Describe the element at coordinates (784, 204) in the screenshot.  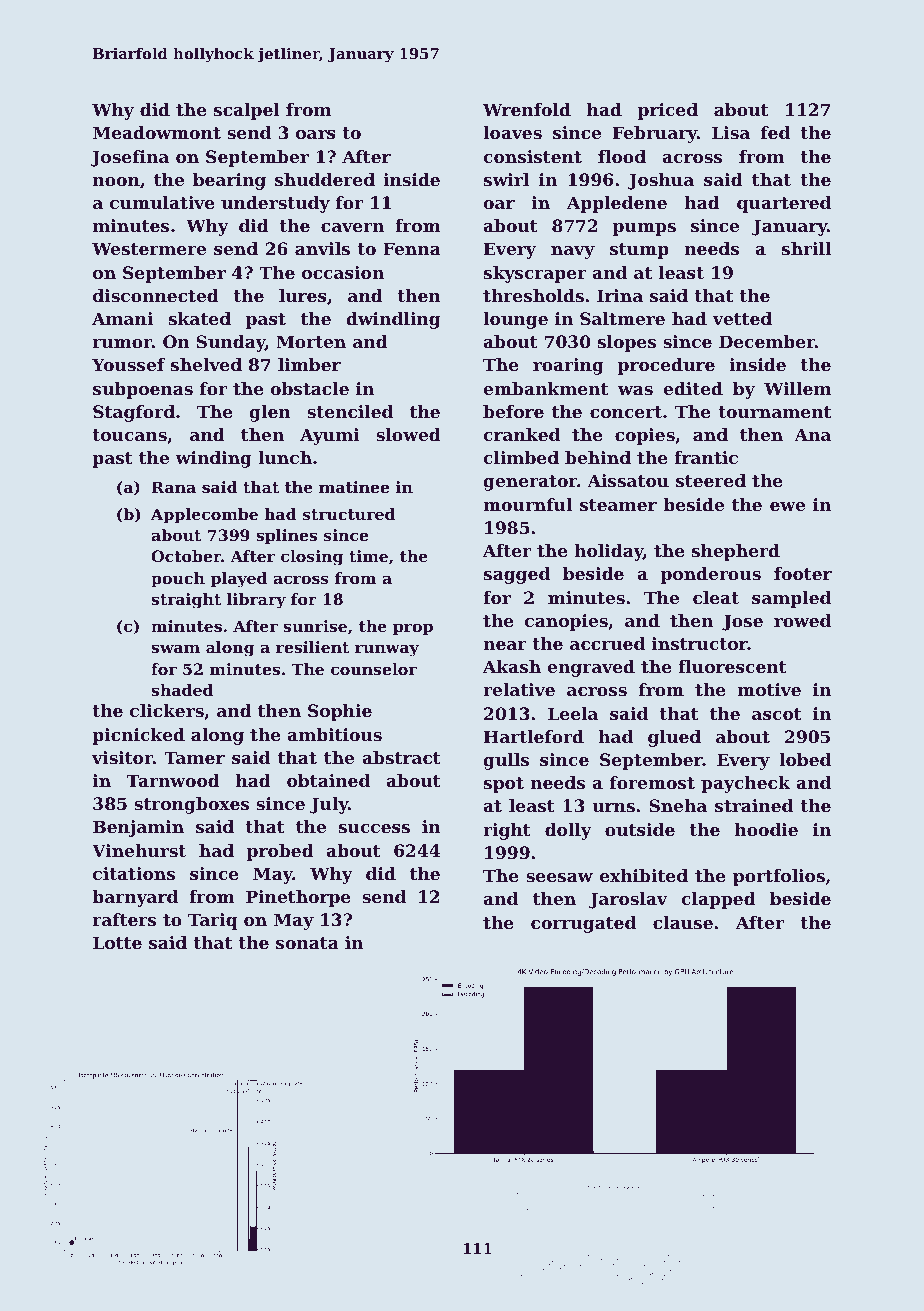
I see `quartered` at that location.
